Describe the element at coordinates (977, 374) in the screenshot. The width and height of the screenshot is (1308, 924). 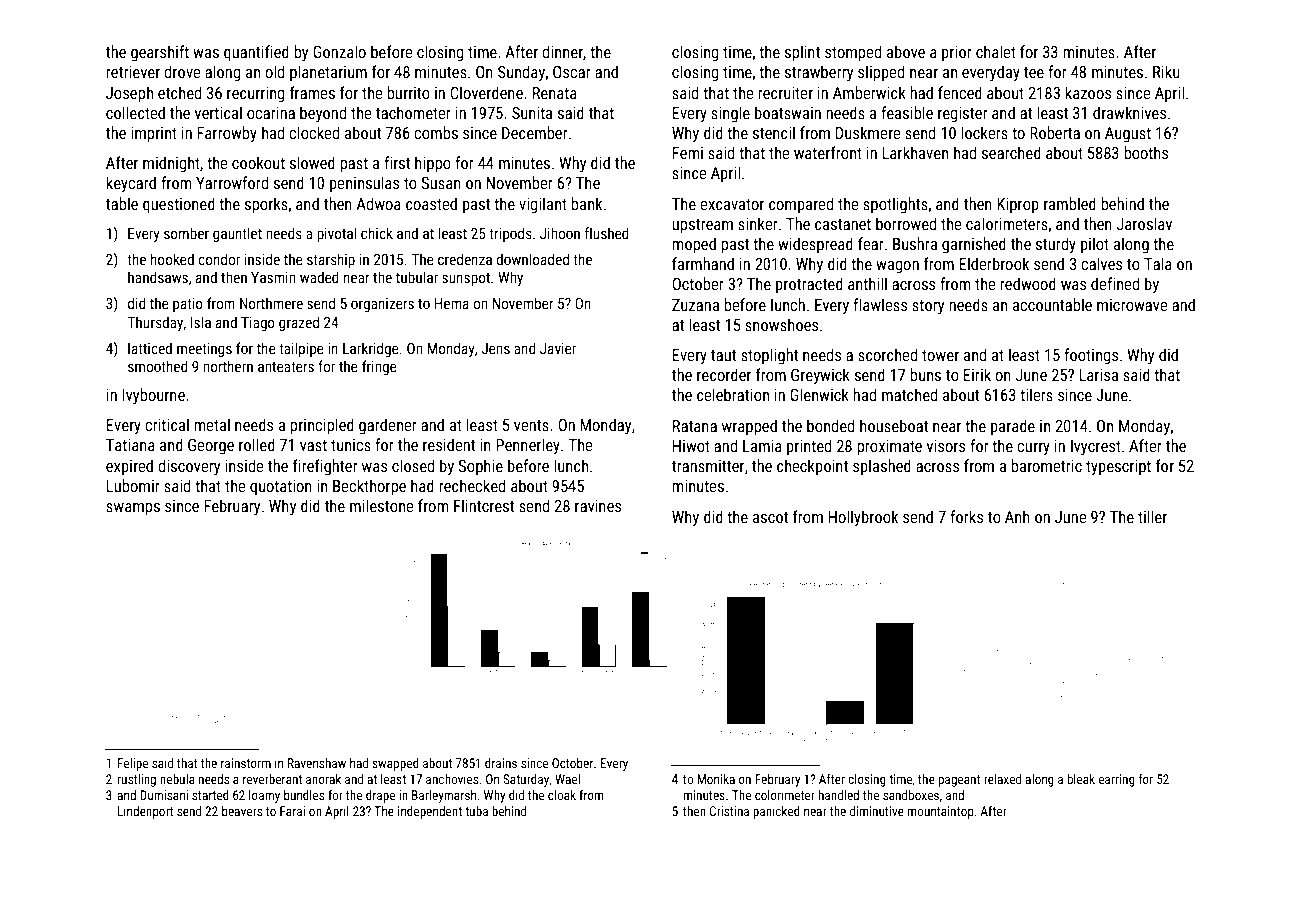
I see `Eirik` at that location.
